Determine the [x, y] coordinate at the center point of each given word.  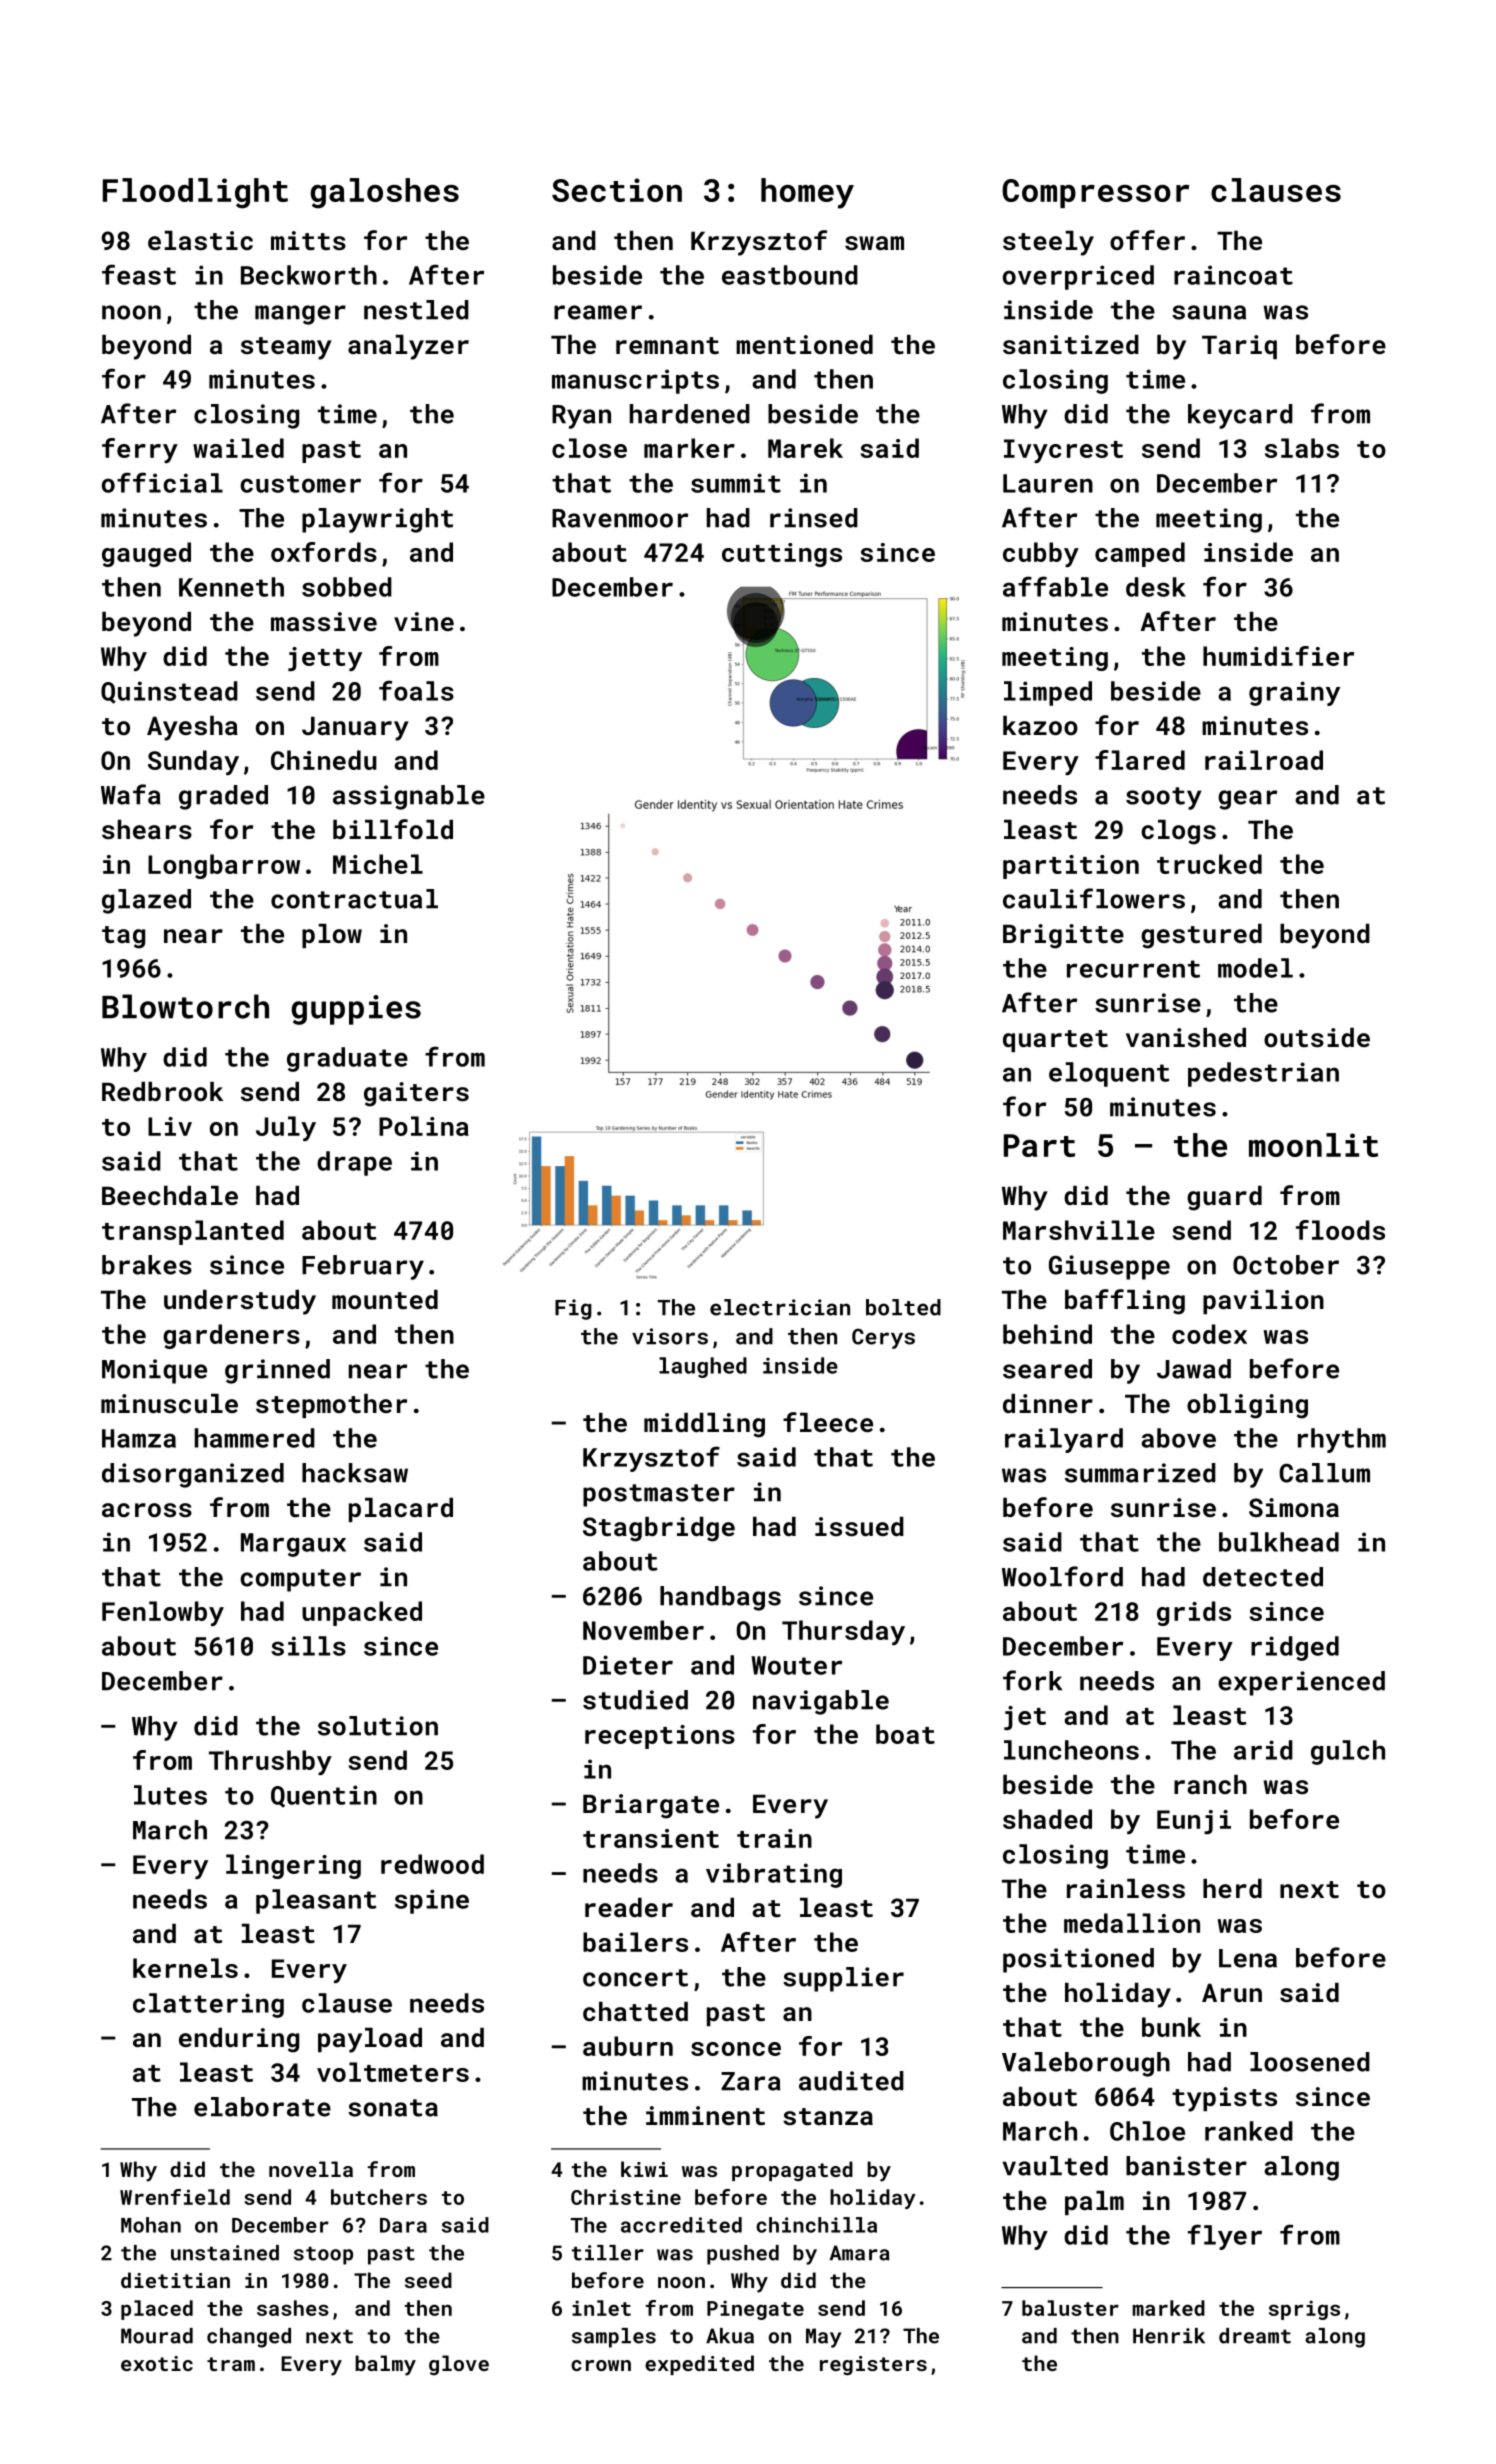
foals [416, 690]
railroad [1264, 760]
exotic [157, 2363]
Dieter [628, 1665]
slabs [1302, 448]
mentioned [804, 345]
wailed [238, 448]
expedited [699, 2365]
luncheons [1071, 1750]
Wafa [131, 794]
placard [401, 1510]
